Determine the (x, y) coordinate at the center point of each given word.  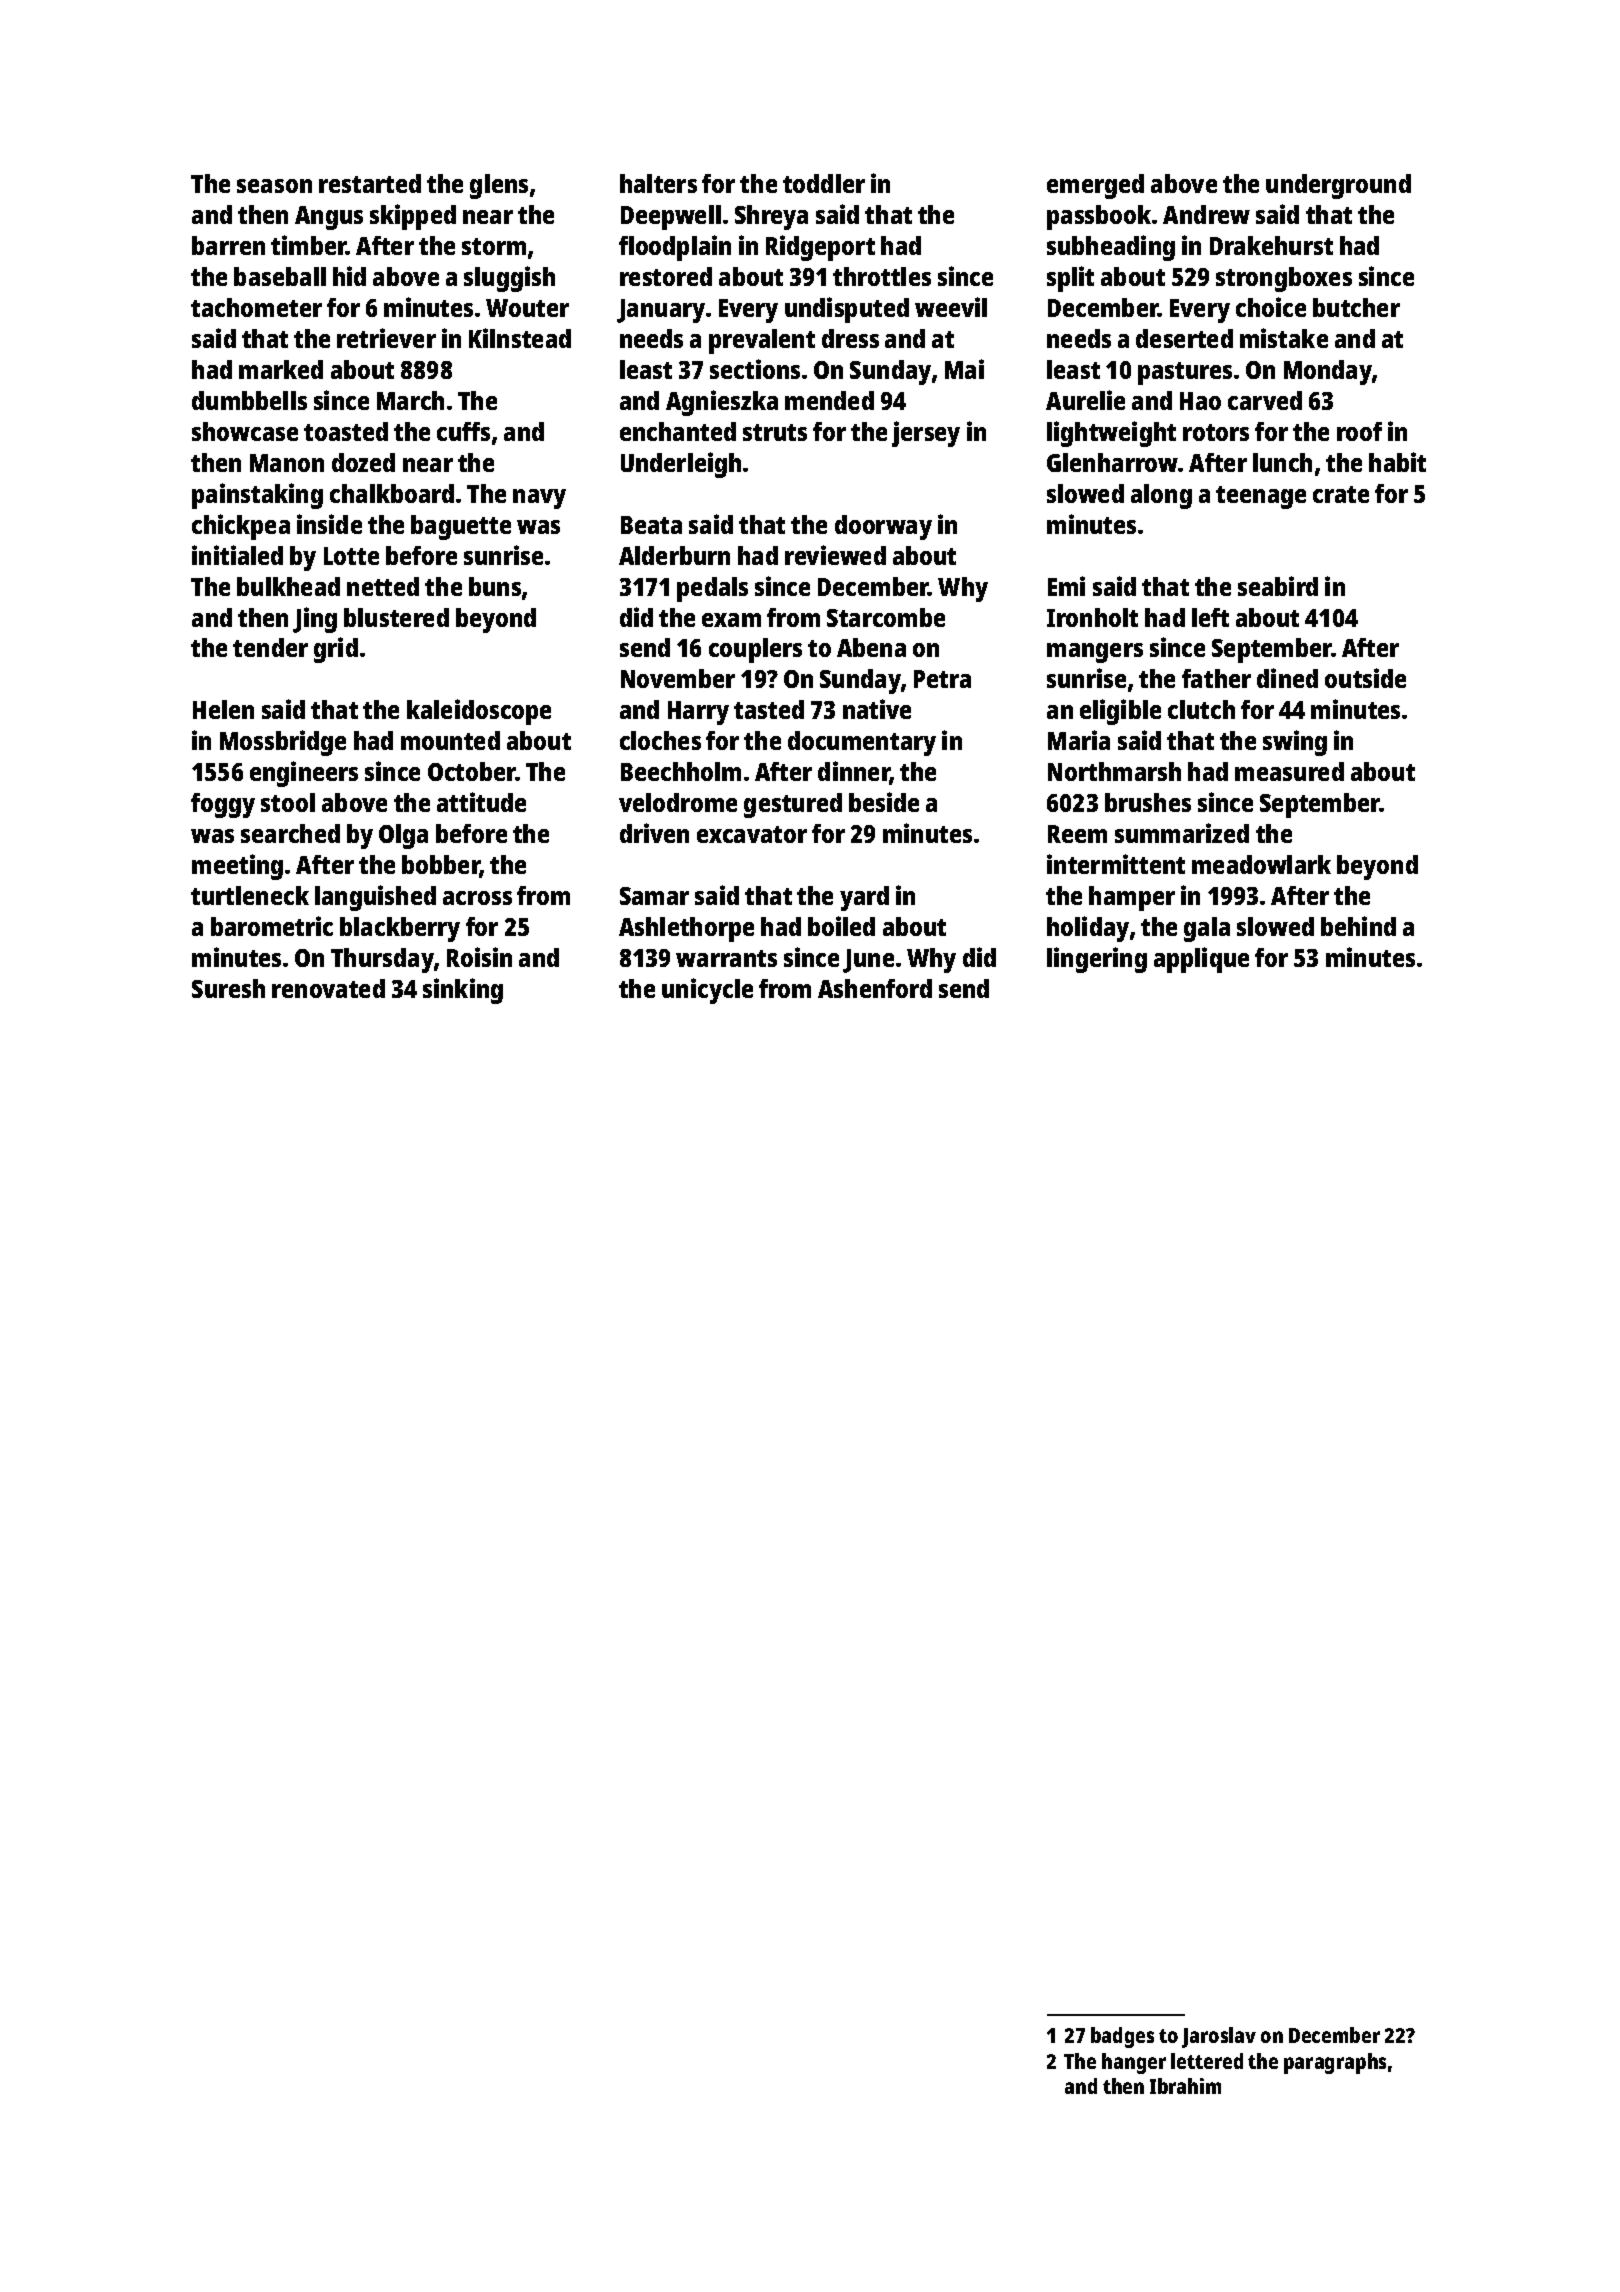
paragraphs (1335, 2063)
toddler (824, 183)
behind (1358, 926)
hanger (1134, 2063)
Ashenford (875, 988)
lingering (1097, 960)
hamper (1132, 898)
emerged (1095, 186)
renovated (328, 988)
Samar (654, 896)
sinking (463, 991)
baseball (280, 276)
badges (1122, 2037)
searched (290, 833)
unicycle (707, 991)
